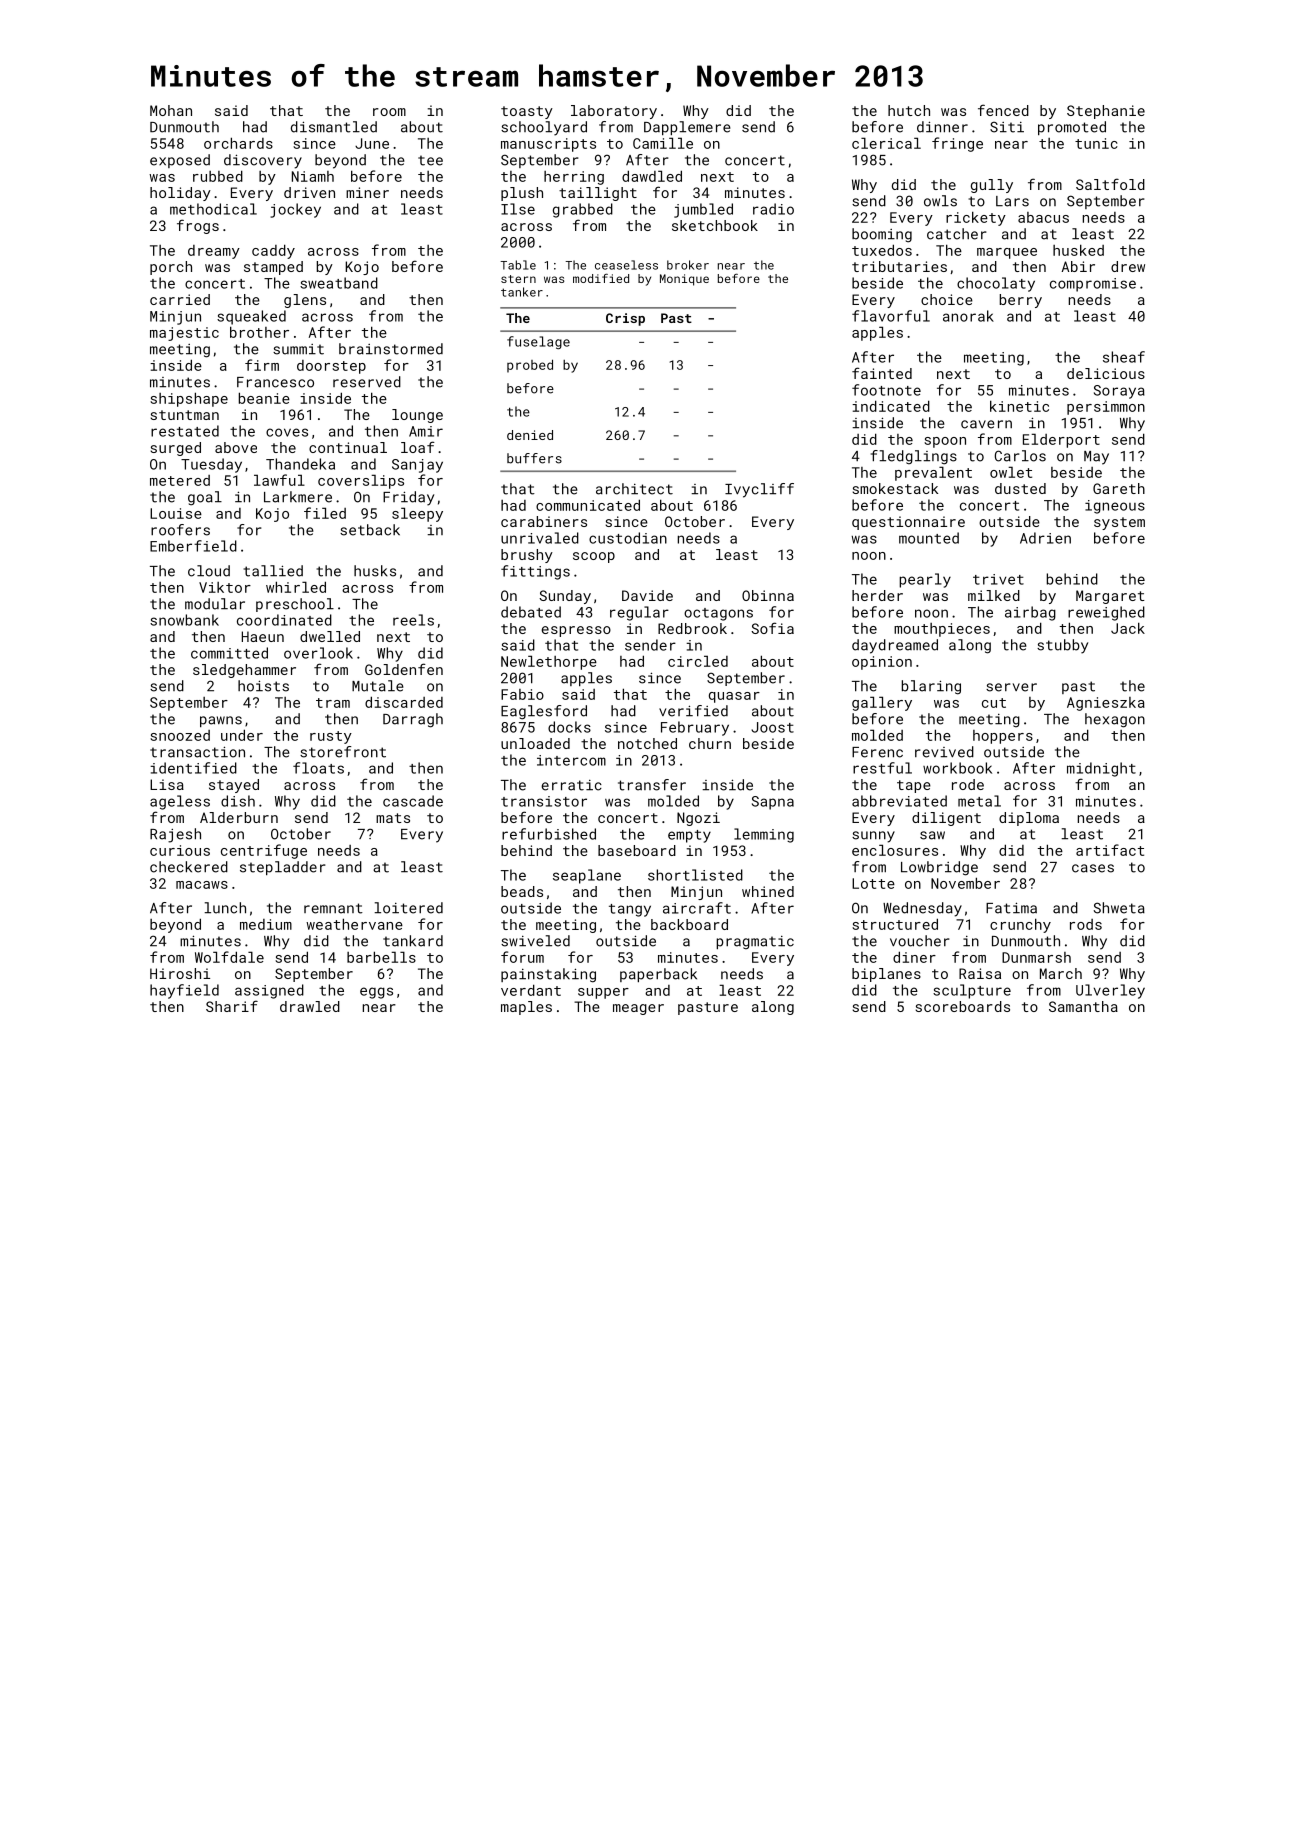 The height and width of the screenshot is (1831, 1295). I want to click on Friday, so click(408, 498).
